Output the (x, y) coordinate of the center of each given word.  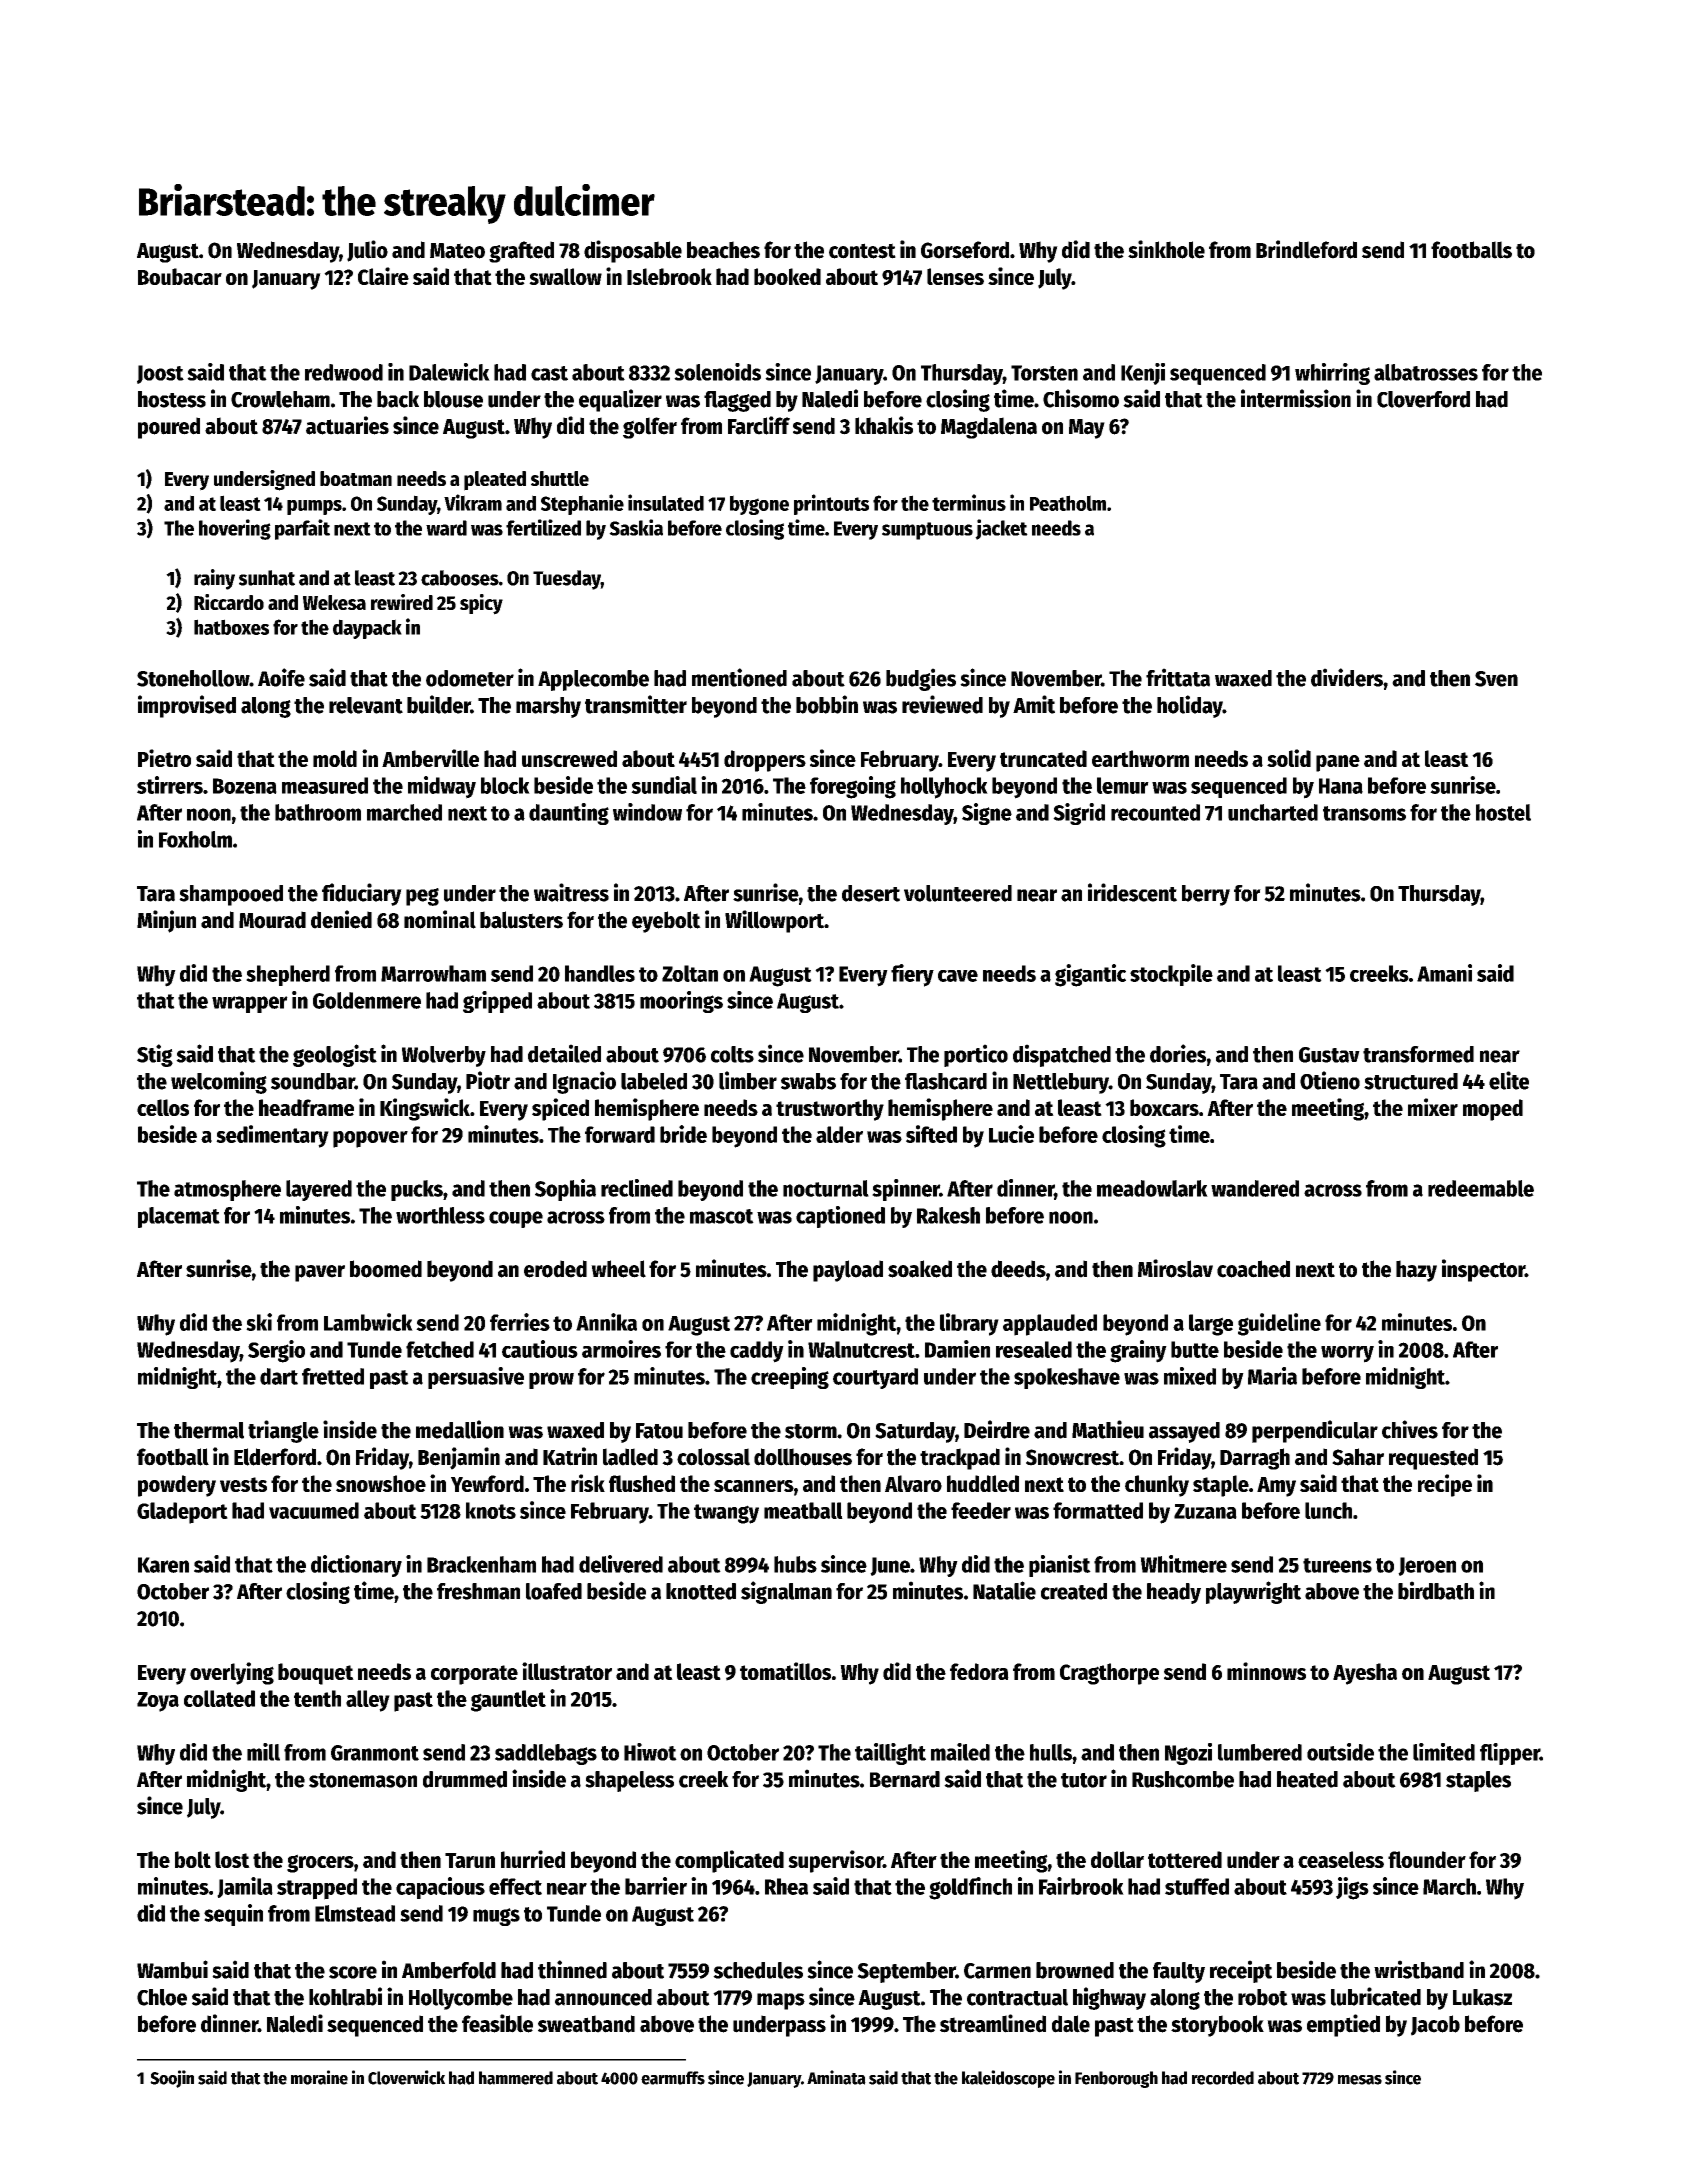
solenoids (717, 372)
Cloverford (1423, 399)
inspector (1483, 1270)
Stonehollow (193, 678)
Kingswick (425, 1109)
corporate (474, 1675)
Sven (1496, 679)
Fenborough (1116, 2079)
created (1074, 1591)
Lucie (1011, 1134)
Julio (367, 251)
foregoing (853, 787)
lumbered (1260, 1752)
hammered (516, 2078)
